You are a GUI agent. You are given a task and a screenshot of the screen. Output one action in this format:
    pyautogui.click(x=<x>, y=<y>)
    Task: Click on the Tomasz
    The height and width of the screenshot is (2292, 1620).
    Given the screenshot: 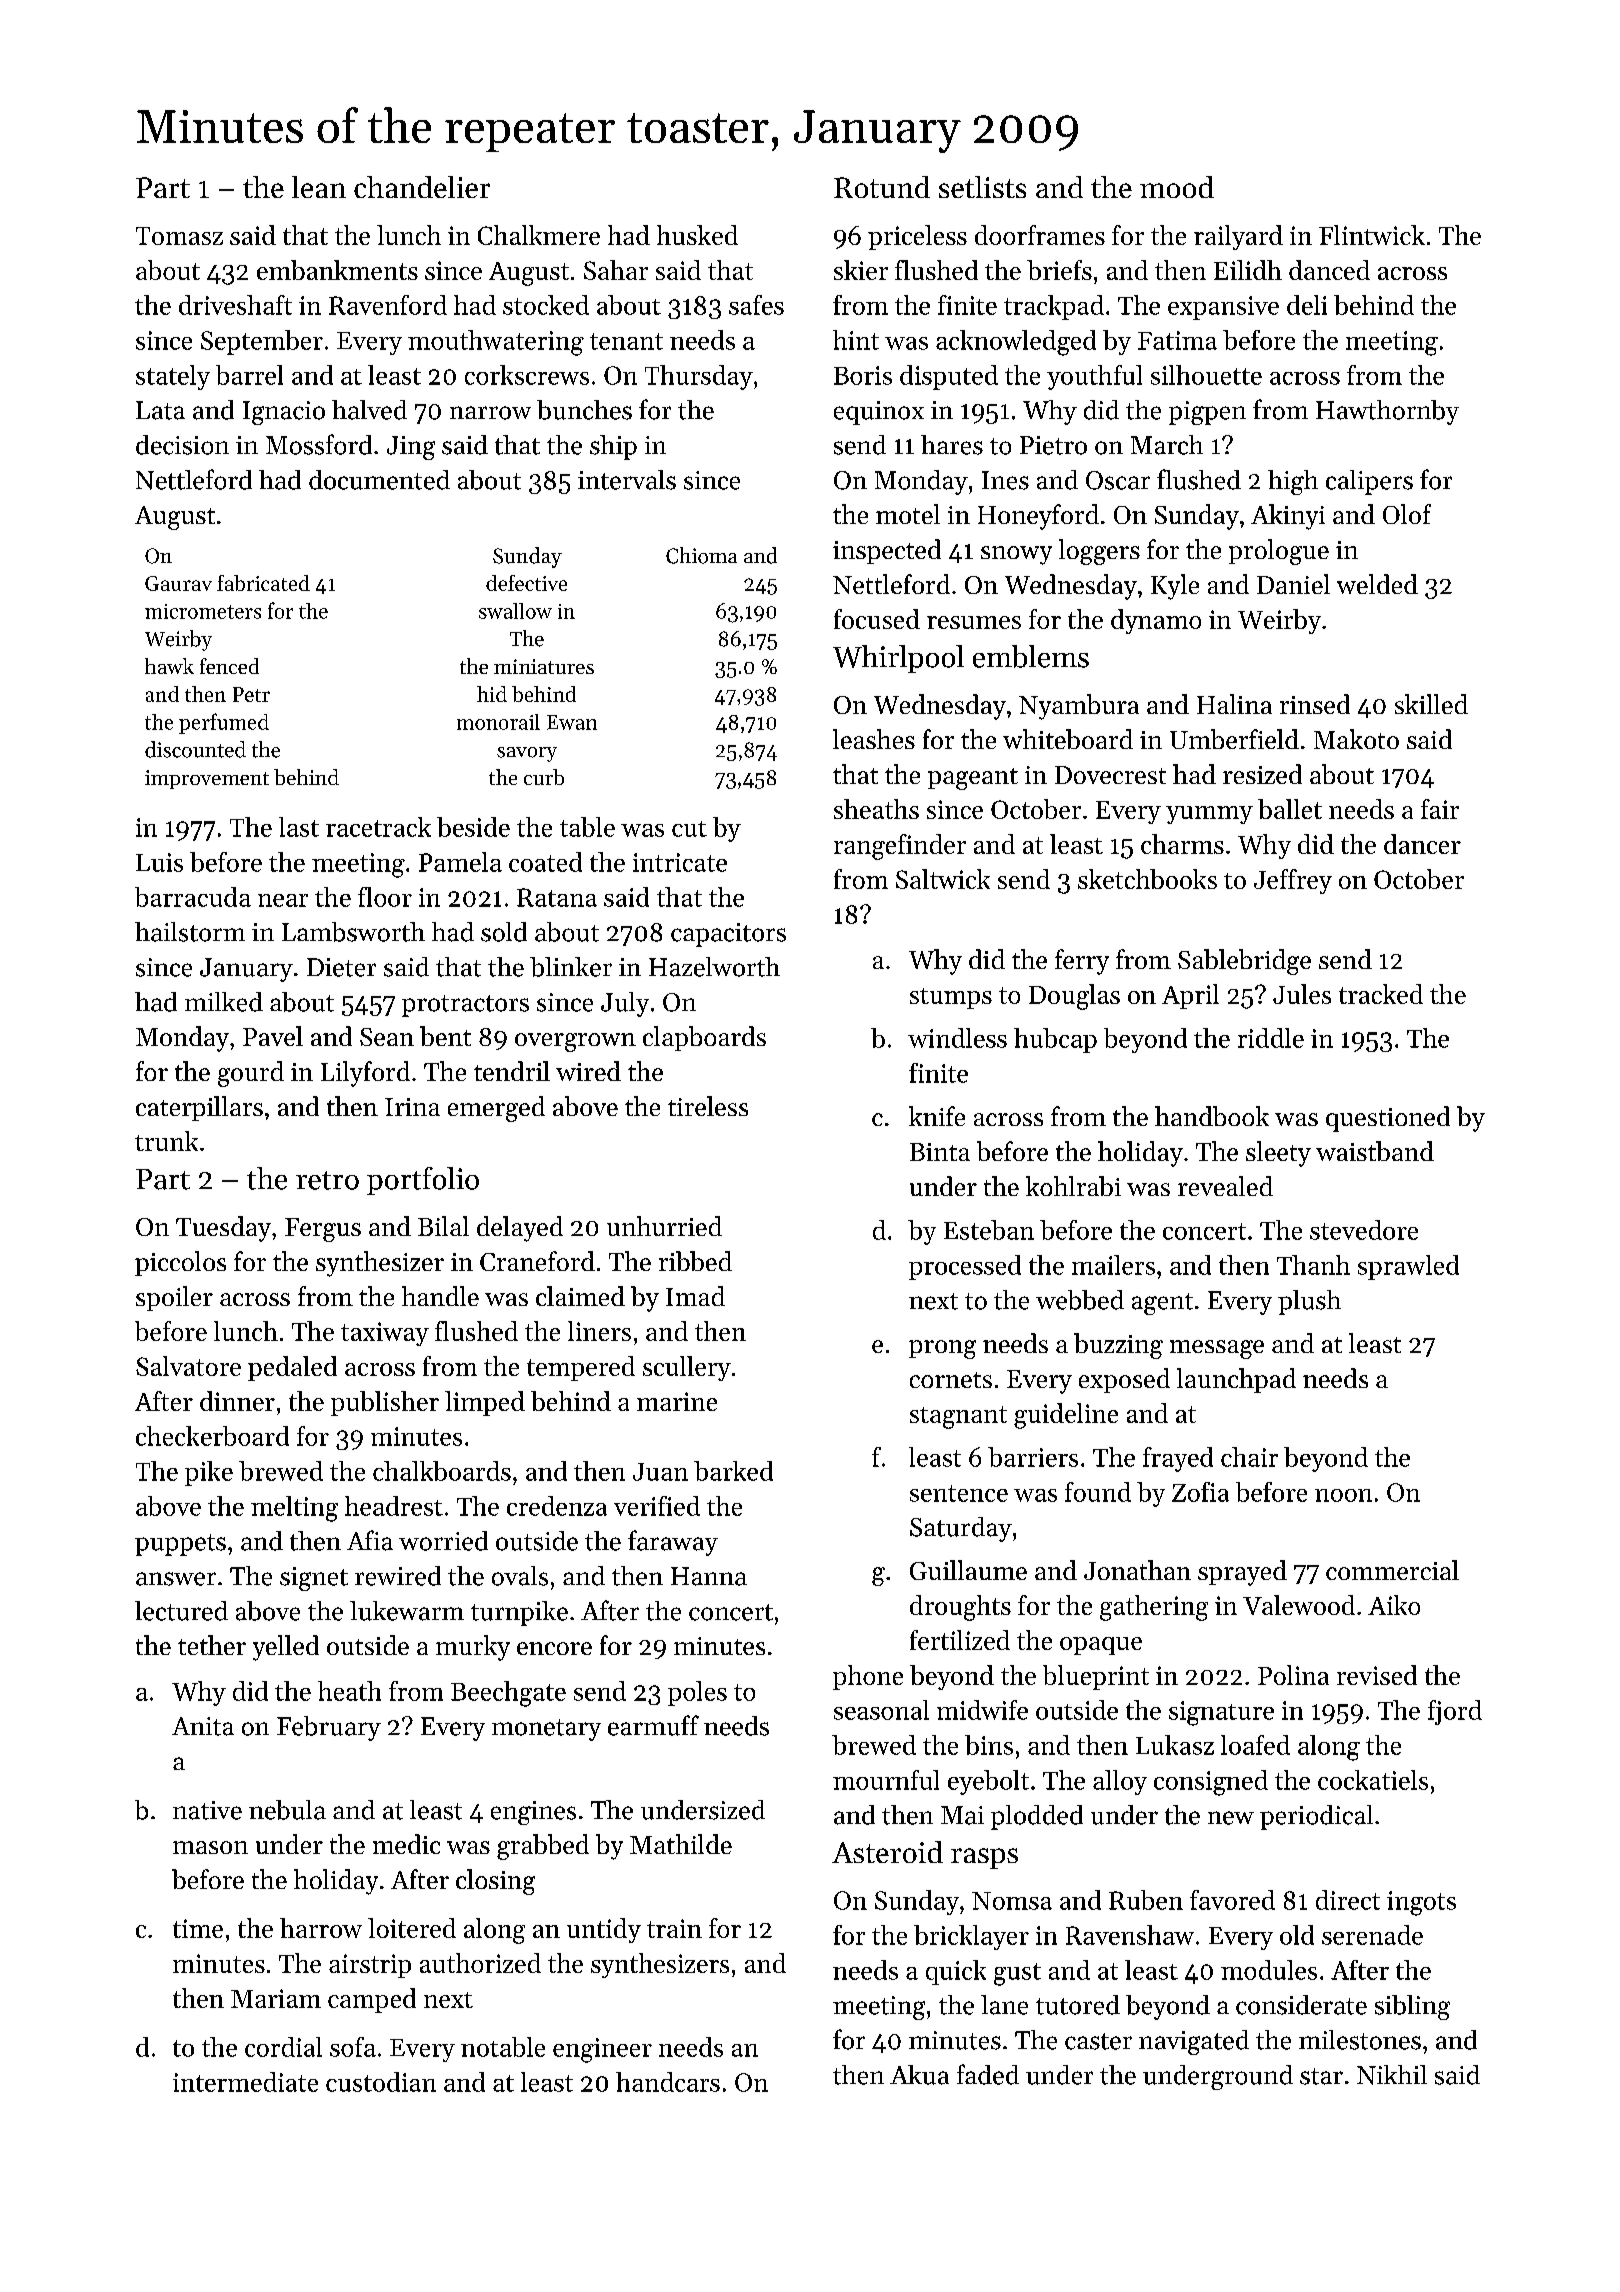 What is the action you would take?
    pyautogui.click(x=179, y=236)
